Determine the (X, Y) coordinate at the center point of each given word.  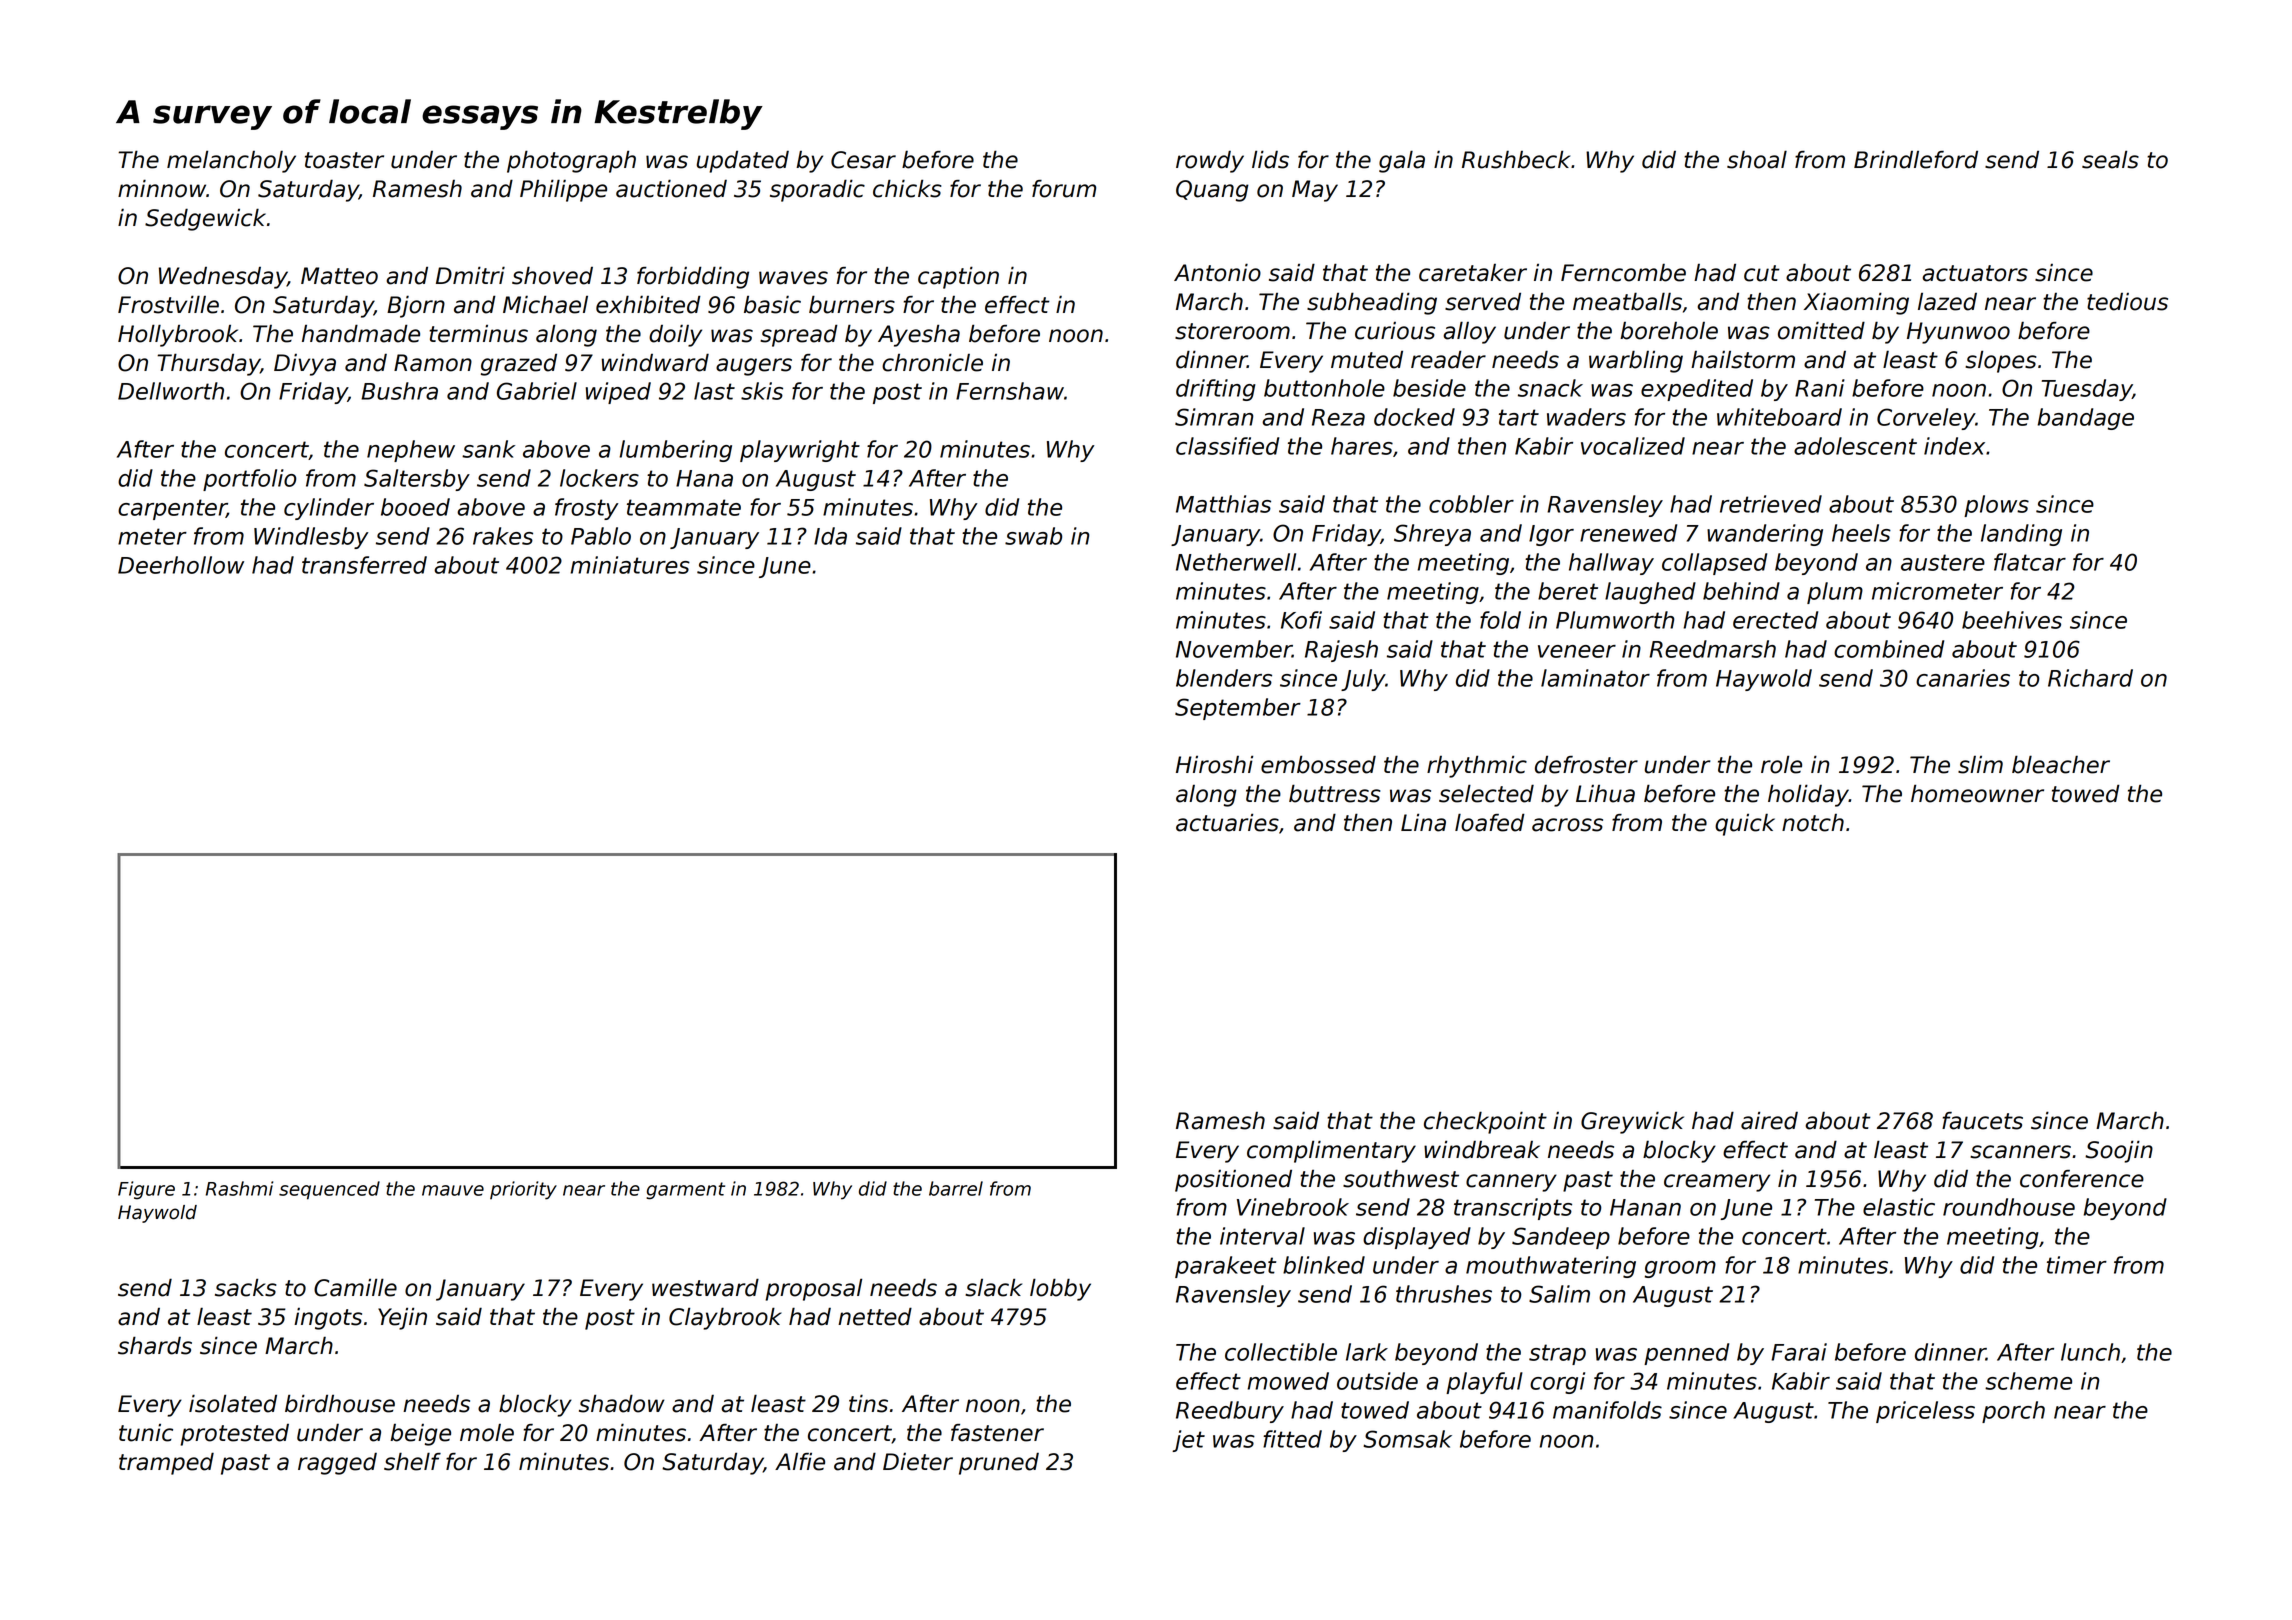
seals (2110, 159)
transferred (364, 565)
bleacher (2061, 764)
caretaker (1473, 273)
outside (1377, 1381)
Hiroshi (1214, 765)
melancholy (231, 161)
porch (2013, 1412)
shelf (412, 1461)
